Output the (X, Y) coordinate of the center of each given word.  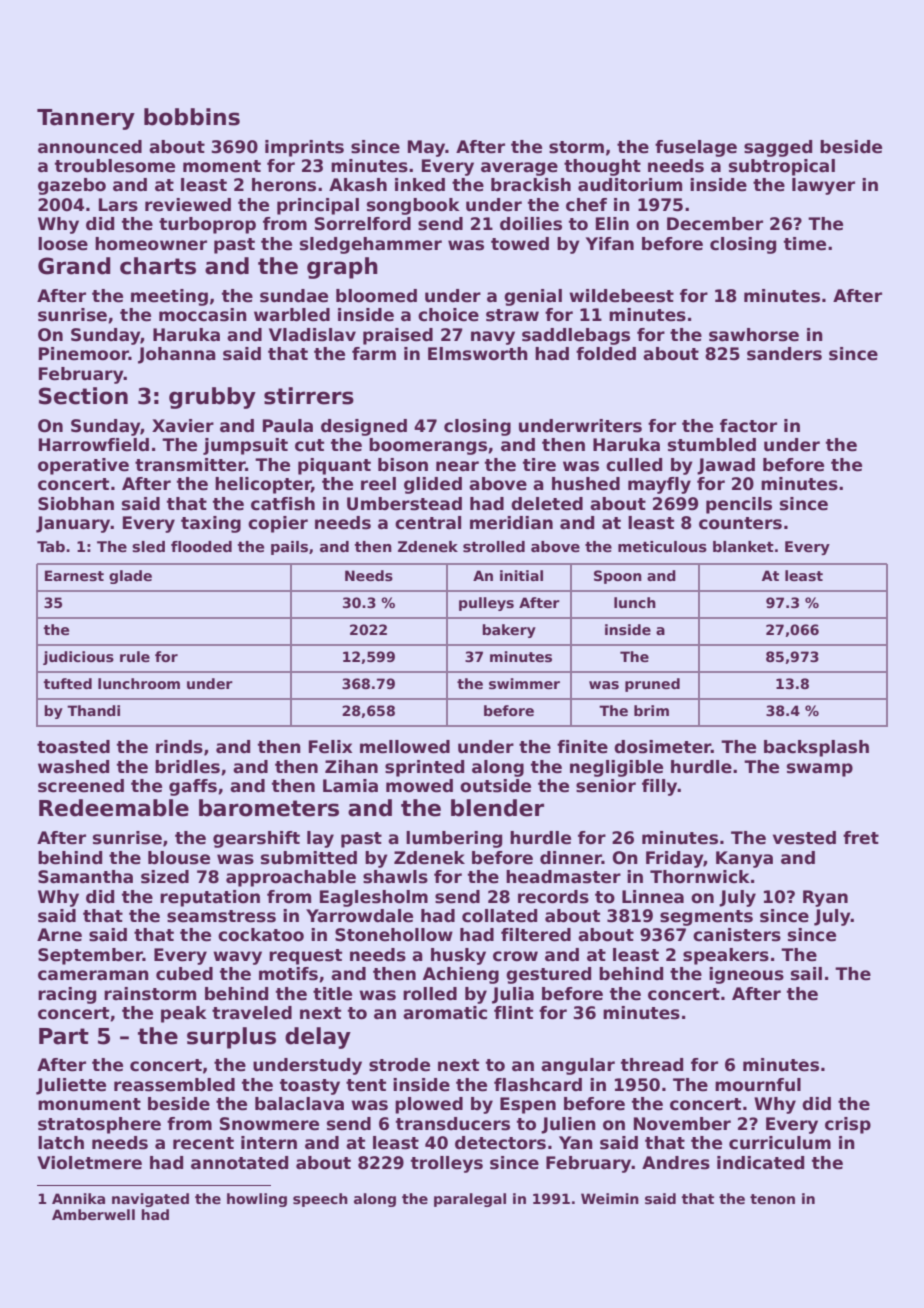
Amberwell (93, 1214)
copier (278, 524)
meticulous (662, 547)
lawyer (823, 186)
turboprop (207, 225)
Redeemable (114, 808)
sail (806, 974)
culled (634, 465)
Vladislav (312, 335)
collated (499, 916)
